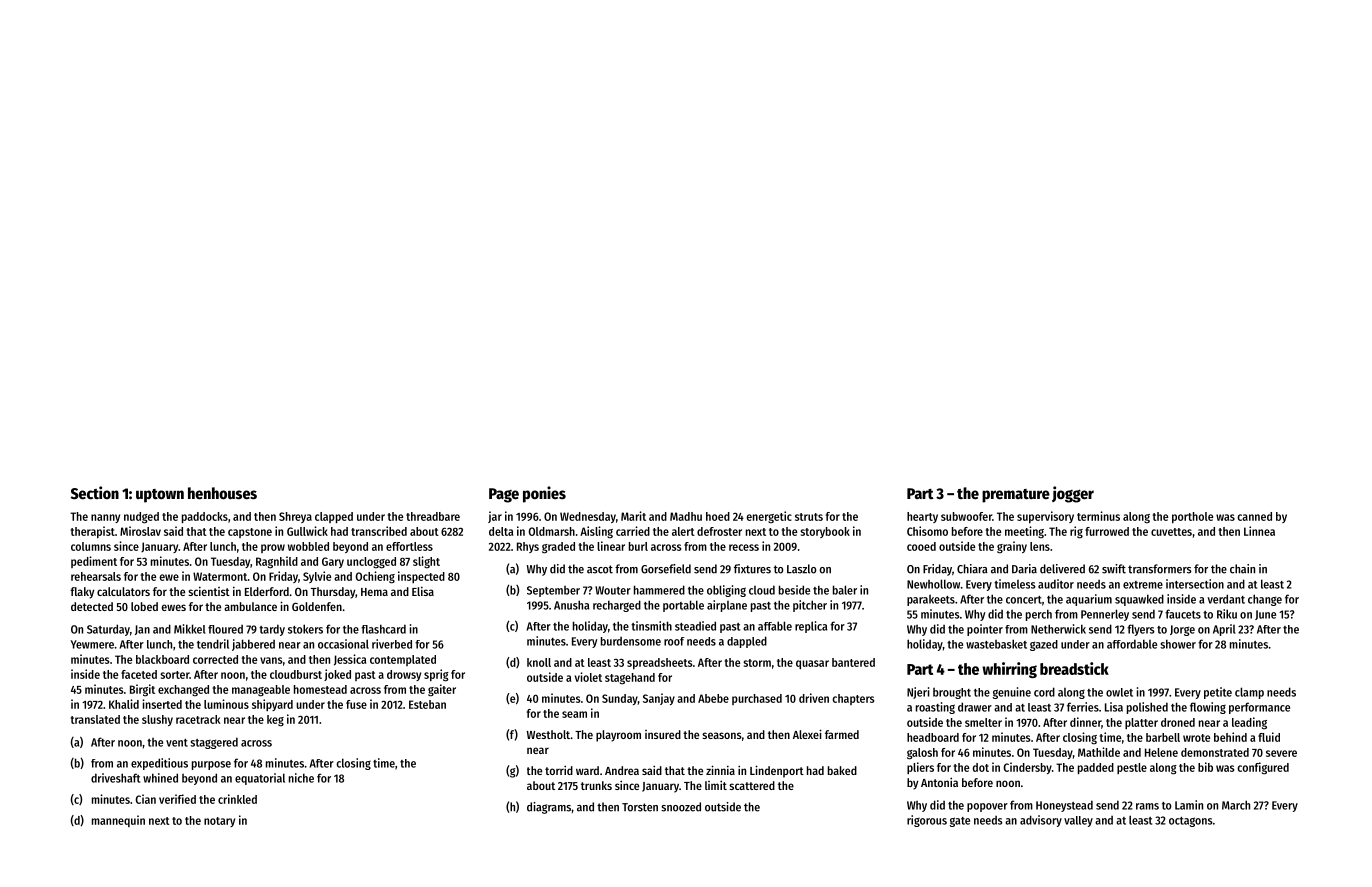 The width and height of the screenshot is (1372, 887). What do you see at coordinates (91, 546) in the screenshot?
I see `columns` at bounding box center [91, 546].
